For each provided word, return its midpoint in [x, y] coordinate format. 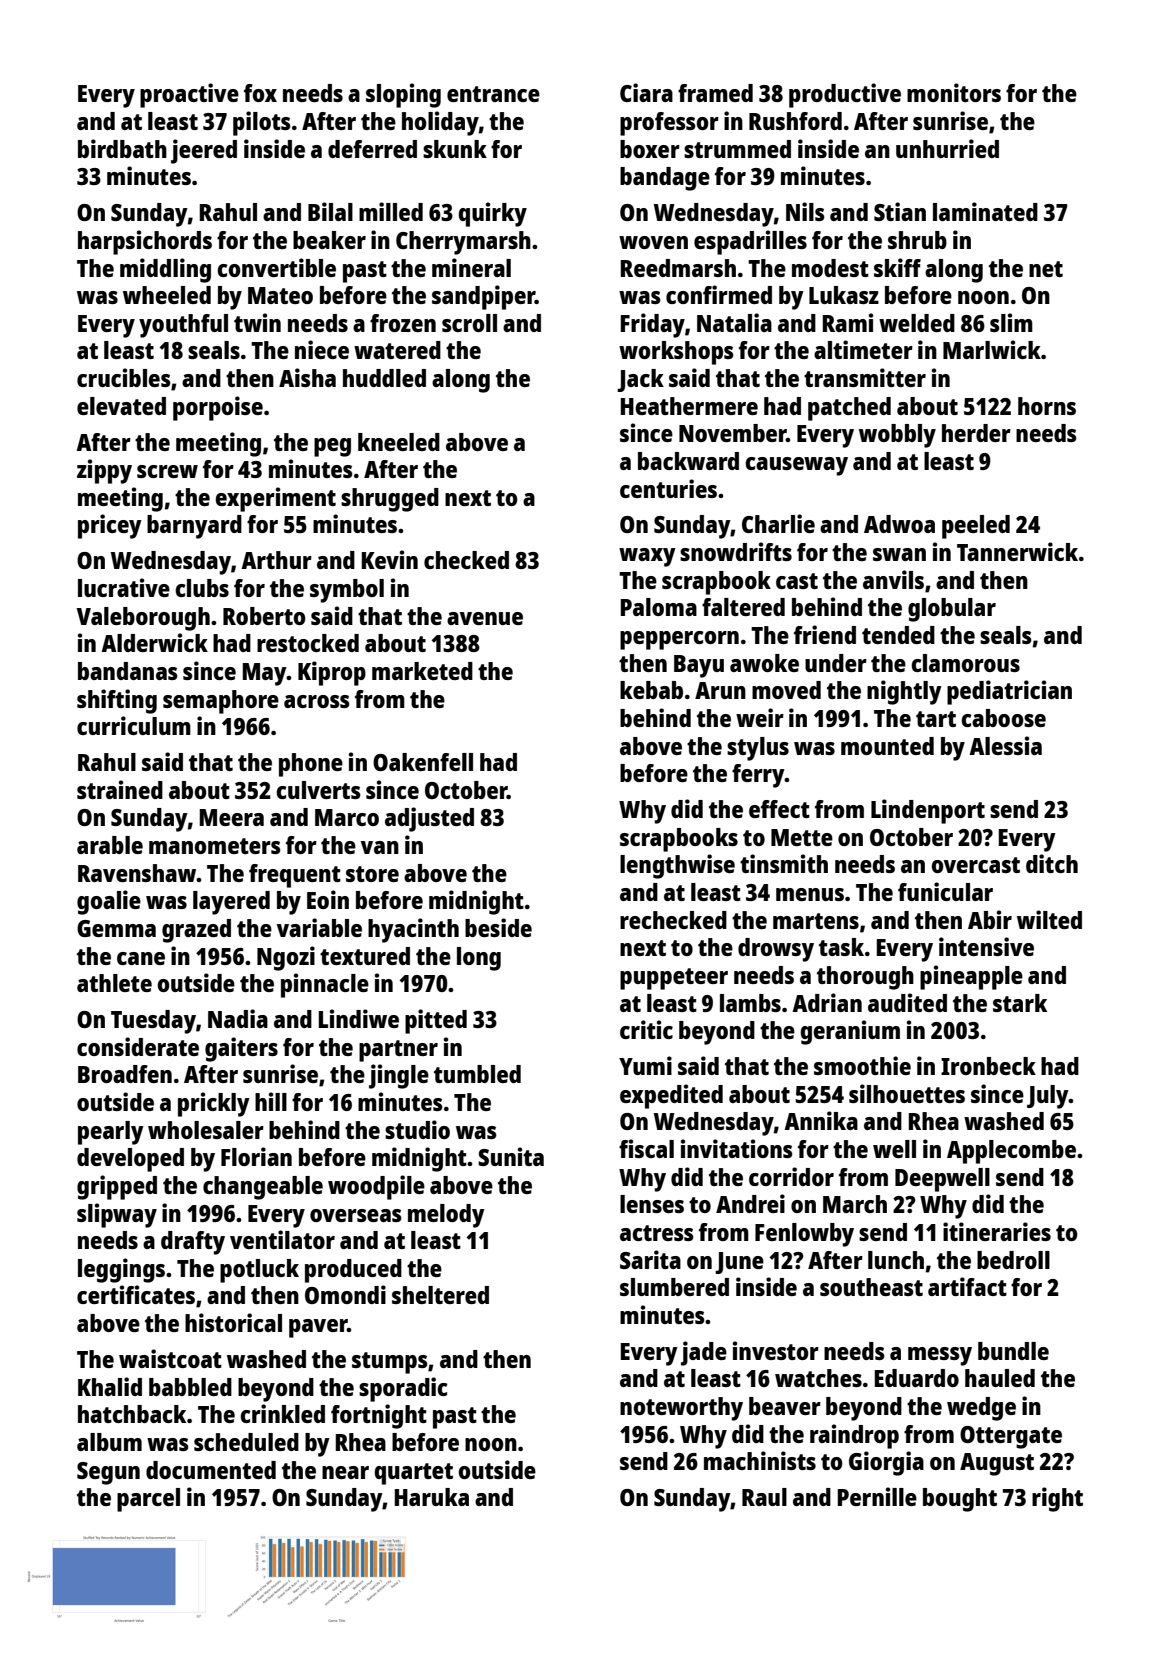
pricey [110, 526]
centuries [668, 488]
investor [776, 1350]
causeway [796, 466]
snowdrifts [736, 551]
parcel [148, 1500]
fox [260, 93]
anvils [893, 579]
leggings [121, 1270]
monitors [954, 92]
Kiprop [332, 673]
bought [960, 1500]
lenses [652, 1204]
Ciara [646, 92]
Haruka [431, 1497]
